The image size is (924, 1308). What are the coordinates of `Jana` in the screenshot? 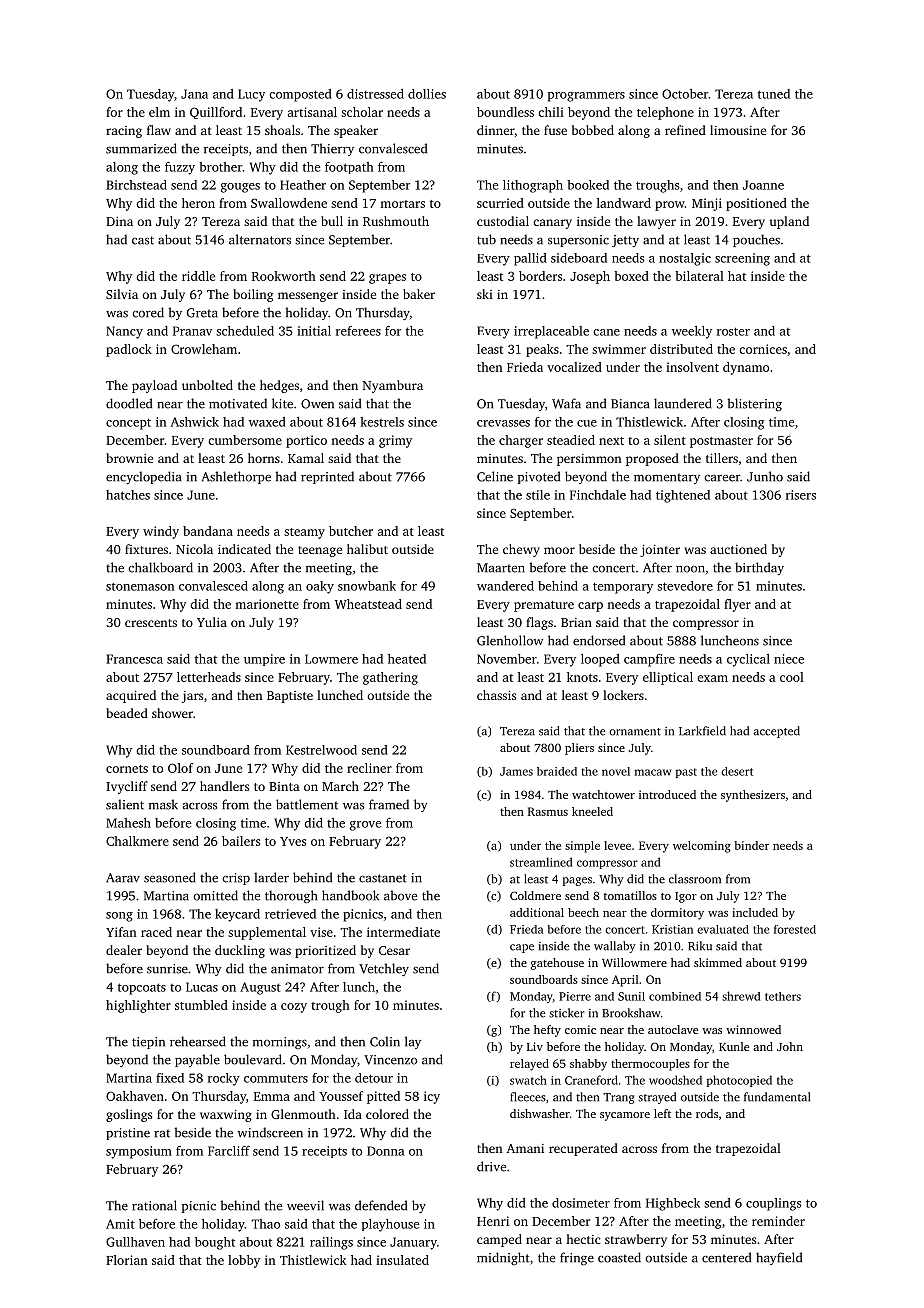 It's located at (194, 94).
